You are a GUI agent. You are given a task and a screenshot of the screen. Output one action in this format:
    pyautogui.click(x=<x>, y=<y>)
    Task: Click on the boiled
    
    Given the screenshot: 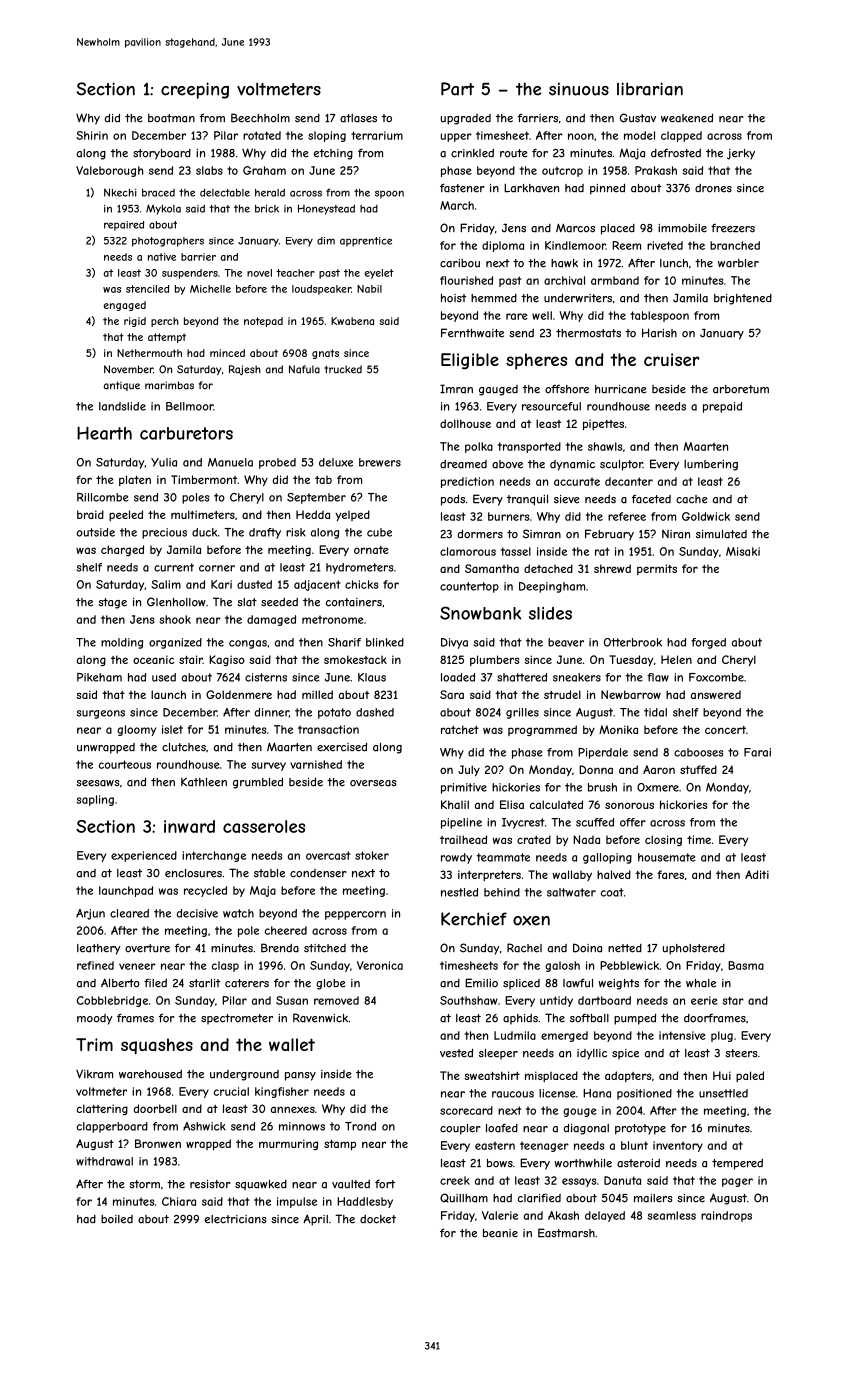 What is the action you would take?
    pyautogui.click(x=117, y=1219)
